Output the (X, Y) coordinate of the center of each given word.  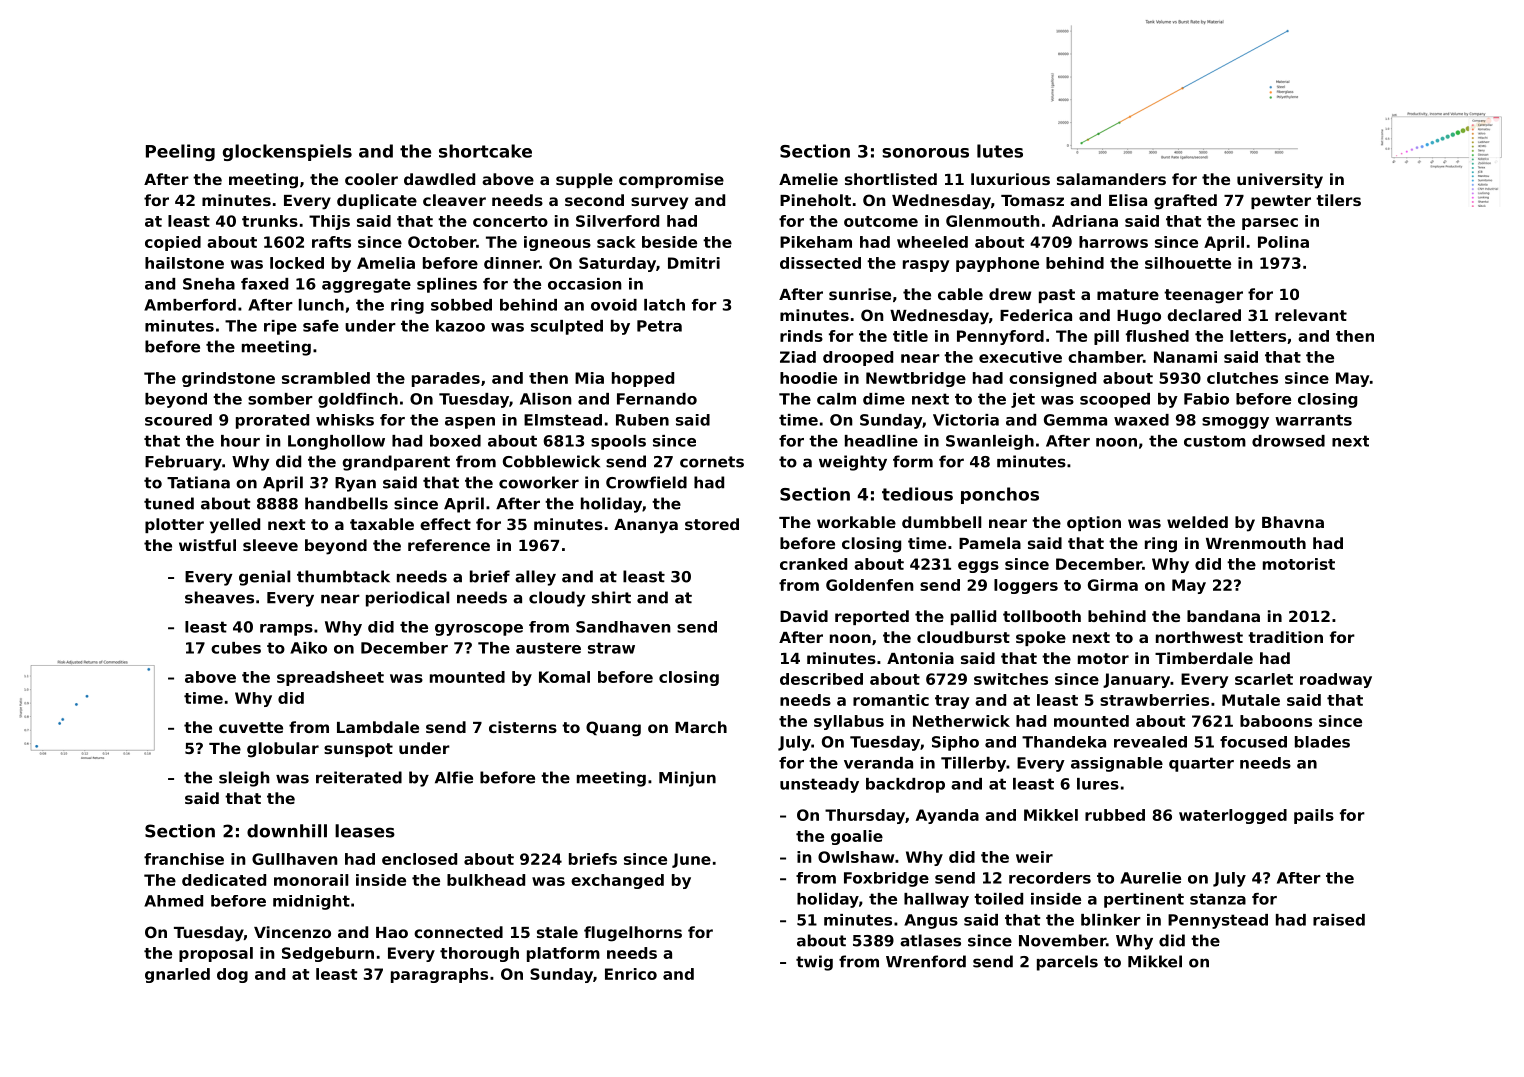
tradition (1285, 637)
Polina (1283, 242)
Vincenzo (292, 932)
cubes (236, 648)
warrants (1313, 420)
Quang (613, 729)
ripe (280, 327)
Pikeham (816, 242)
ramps (286, 630)
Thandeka (1064, 742)
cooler (371, 179)
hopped (643, 379)
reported (872, 617)
